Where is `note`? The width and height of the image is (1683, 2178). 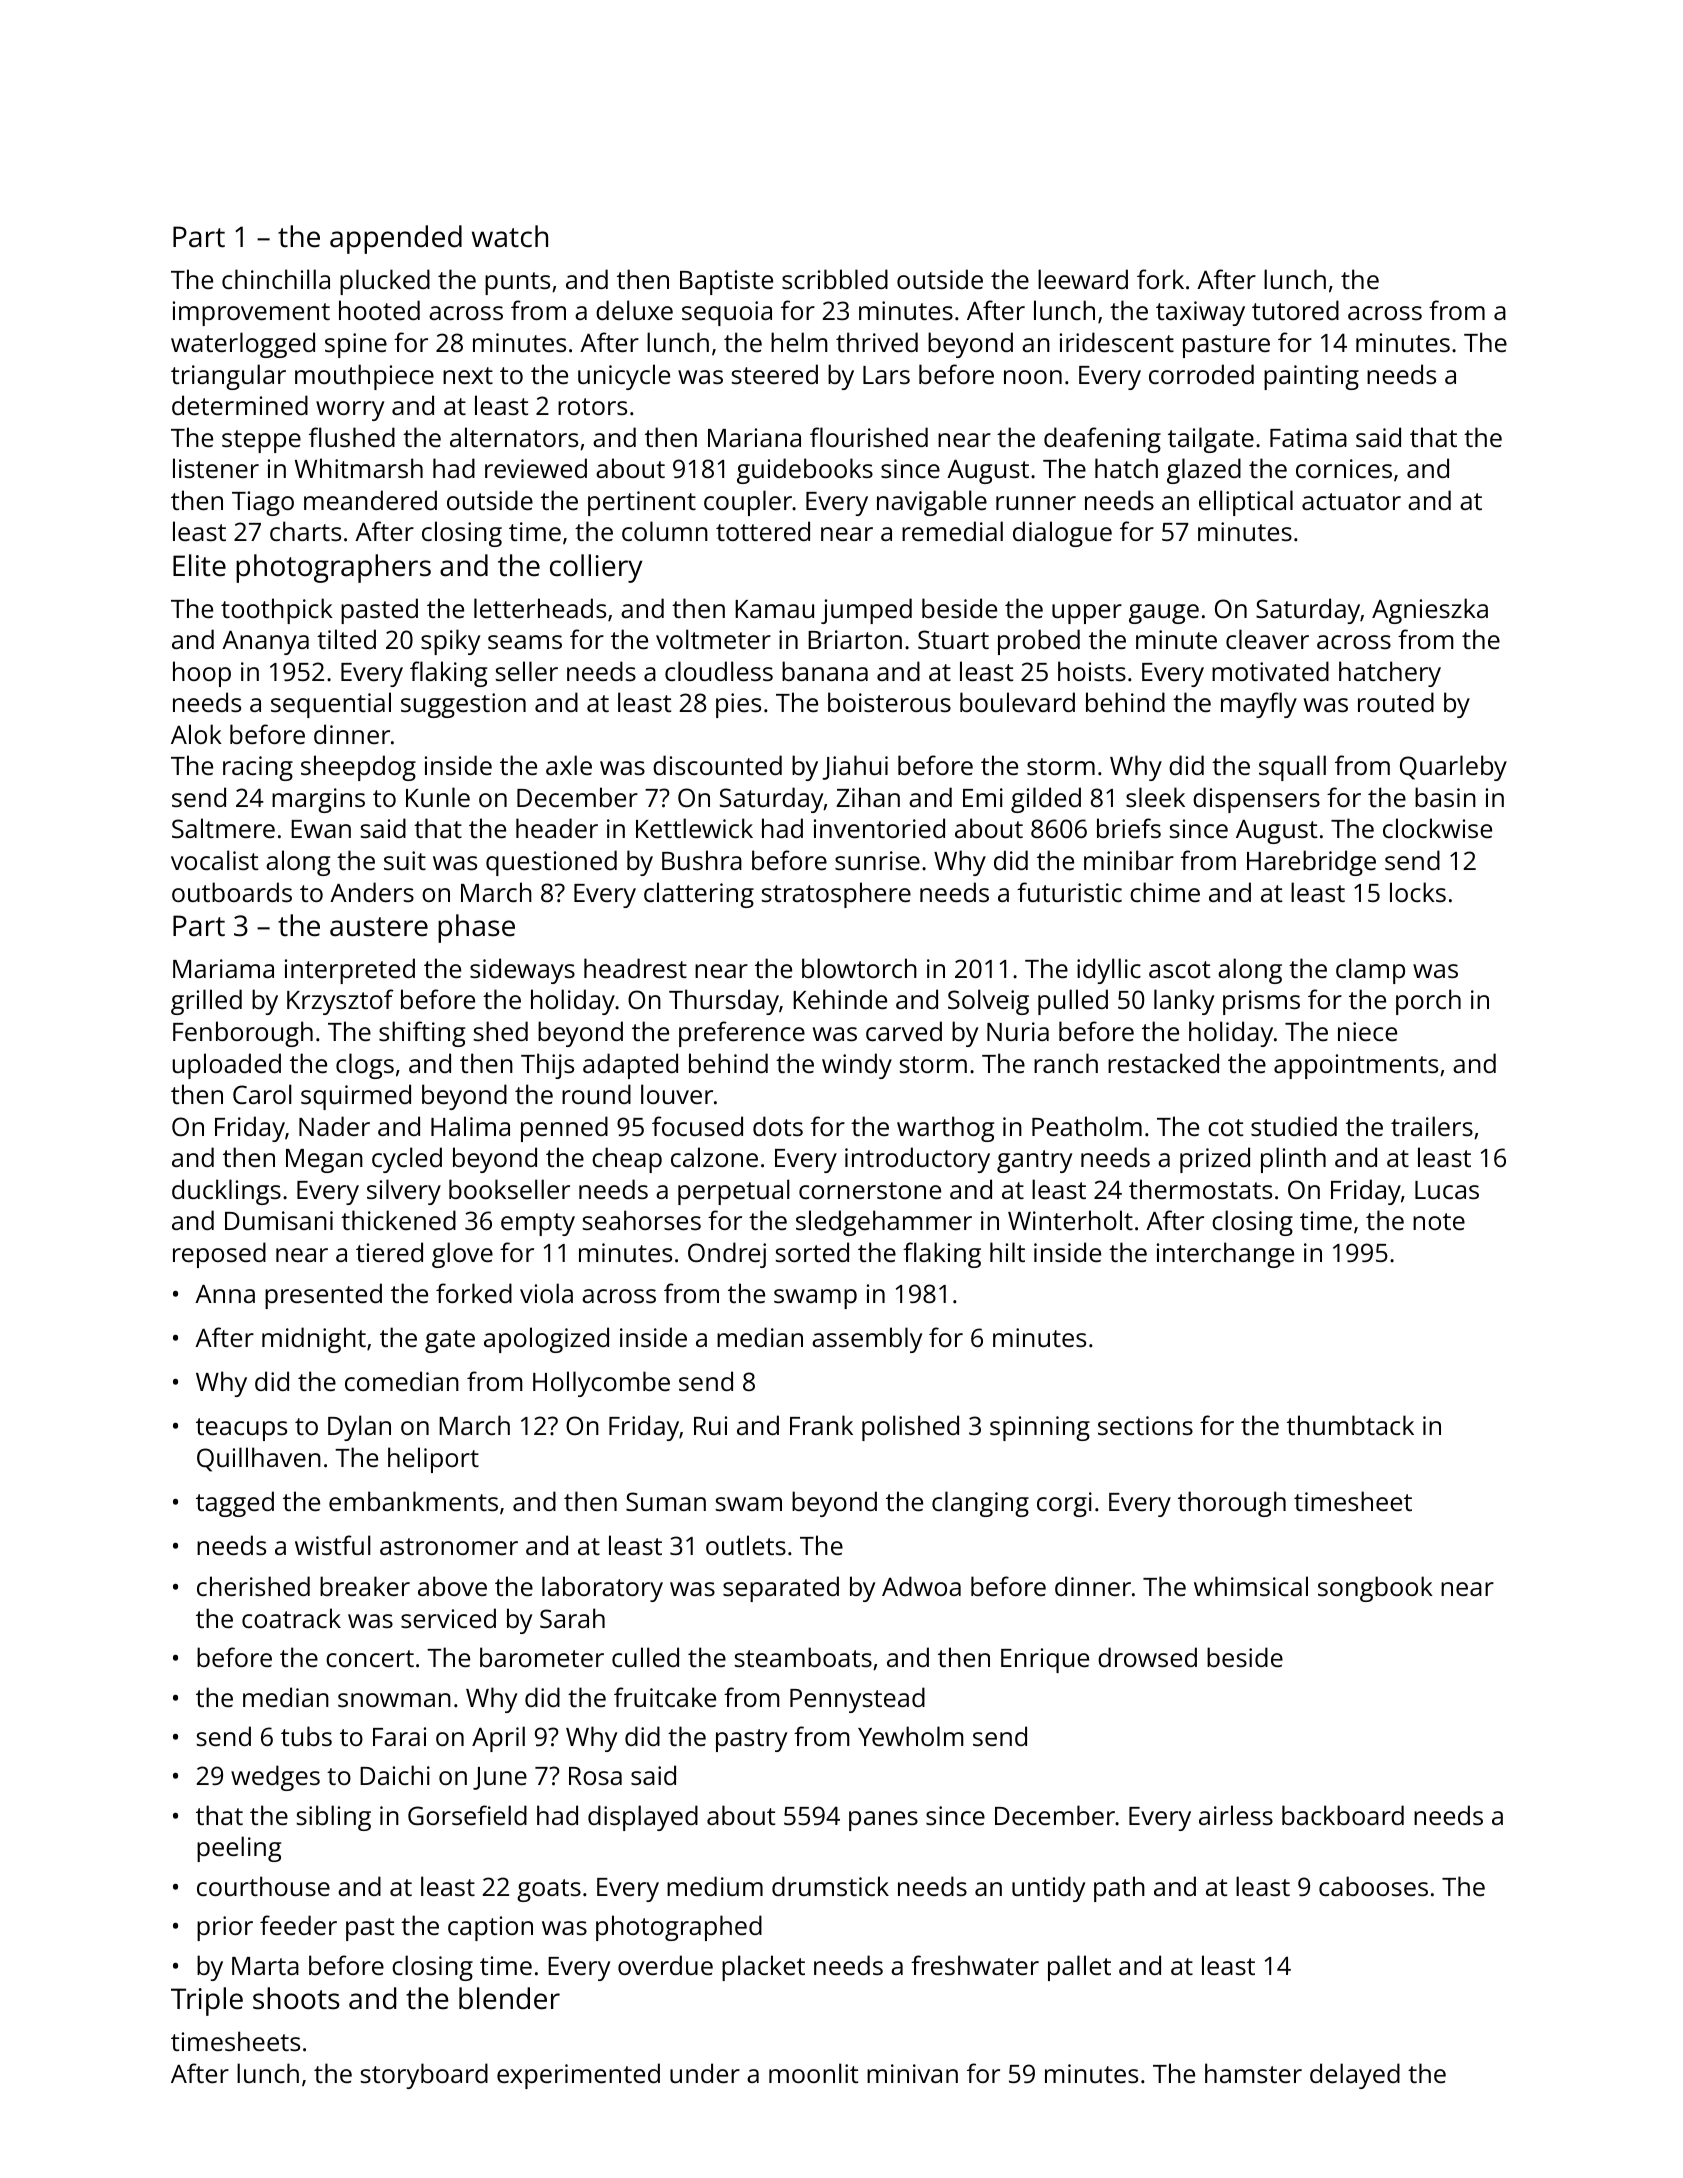 note is located at coordinates (1439, 1221).
